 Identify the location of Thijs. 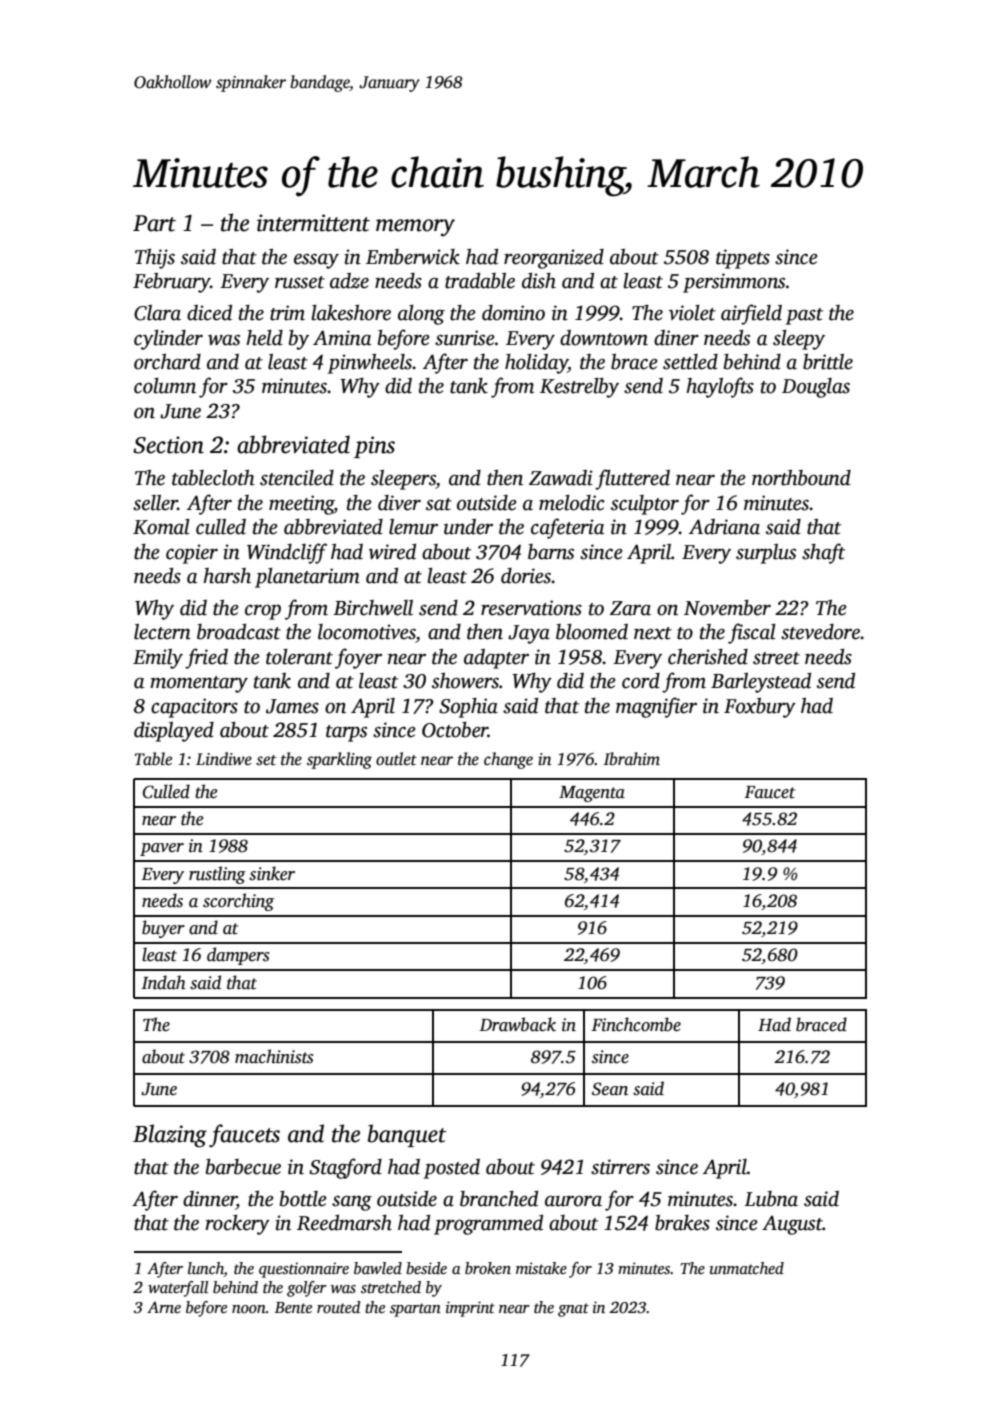
(155, 259).
